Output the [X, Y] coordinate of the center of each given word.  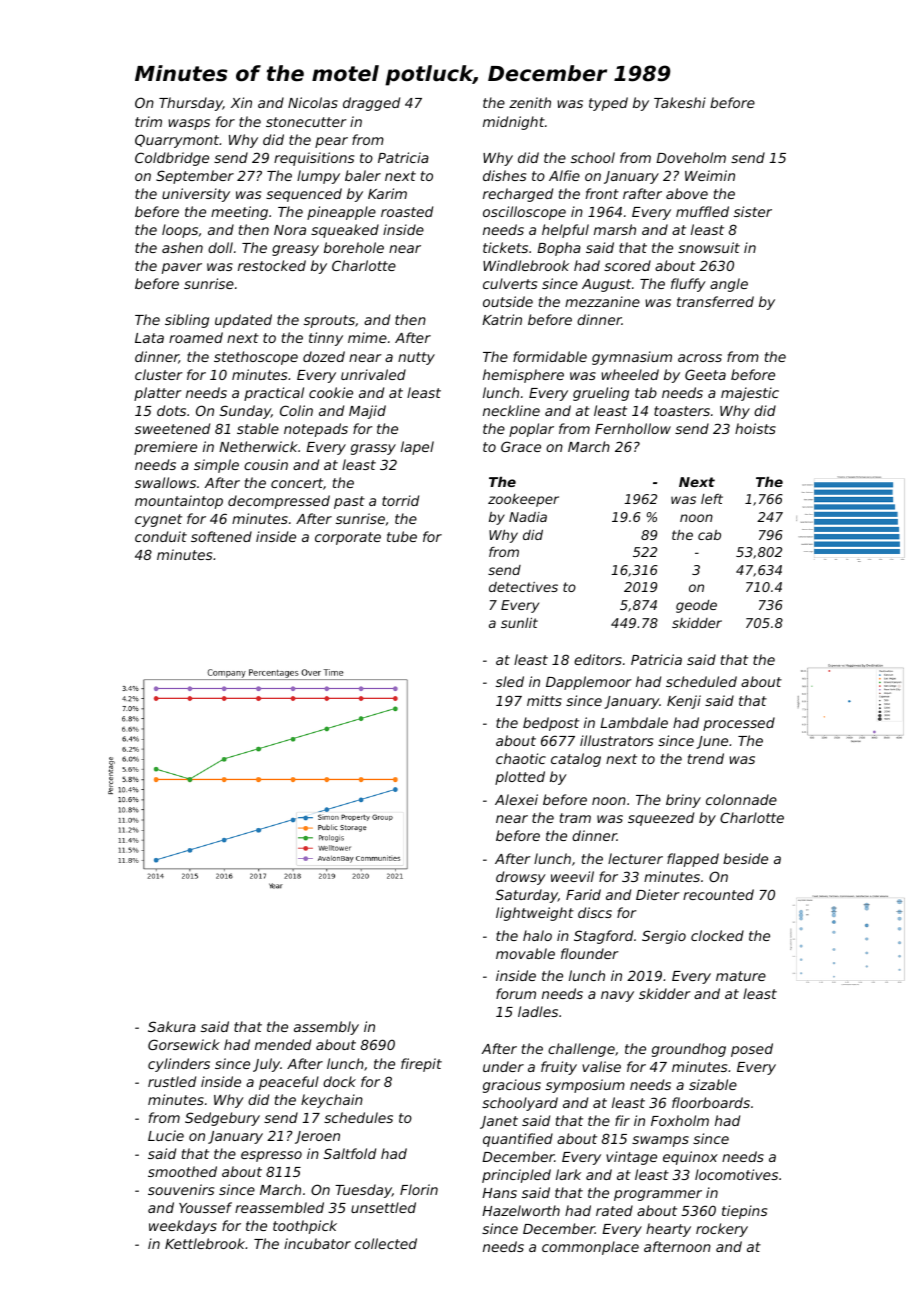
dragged [371, 104]
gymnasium [632, 358]
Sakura [172, 1026]
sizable [713, 1084]
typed [608, 104]
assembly [326, 1028]
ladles [538, 1011]
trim [148, 121]
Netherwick [258, 446]
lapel [417, 448]
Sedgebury [222, 1119]
